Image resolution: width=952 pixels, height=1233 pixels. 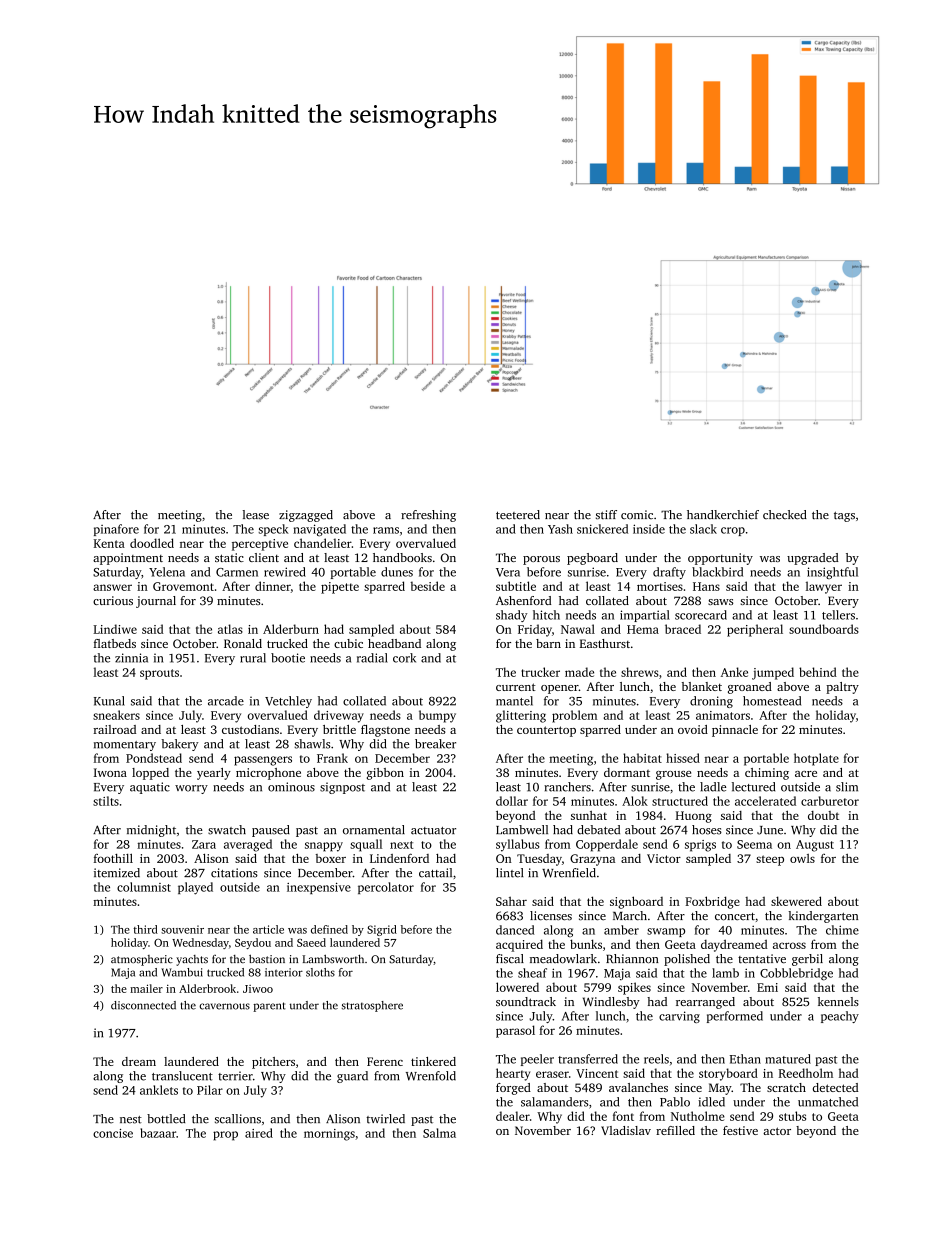 What do you see at coordinates (802, 858) in the image?
I see `owls` at bounding box center [802, 858].
